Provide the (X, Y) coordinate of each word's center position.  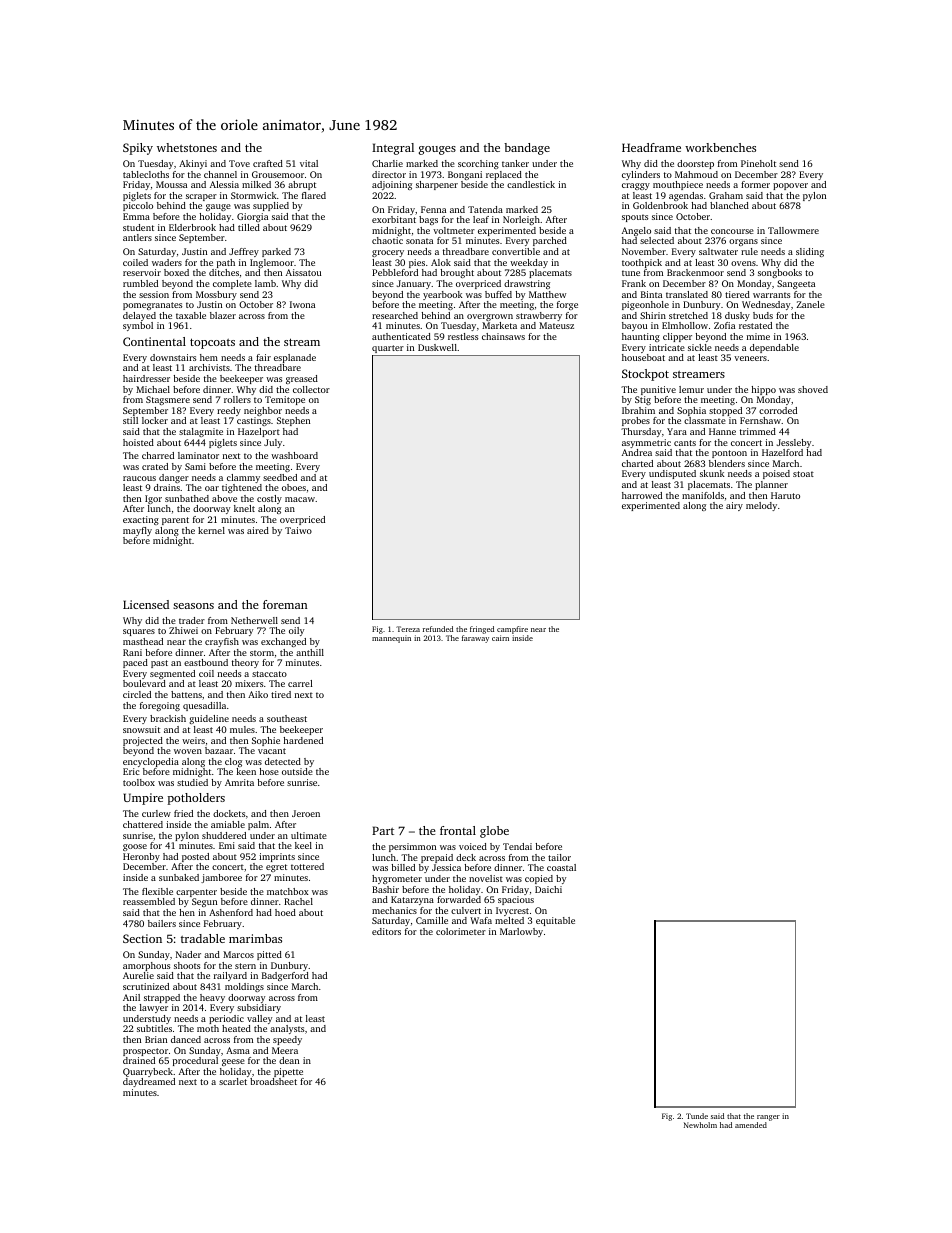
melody (761, 506)
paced (135, 663)
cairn (500, 638)
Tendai (517, 846)
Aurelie (138, 975)
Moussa (171, 184)
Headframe (651, 147)
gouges (437, 150)
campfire (512, 630)
